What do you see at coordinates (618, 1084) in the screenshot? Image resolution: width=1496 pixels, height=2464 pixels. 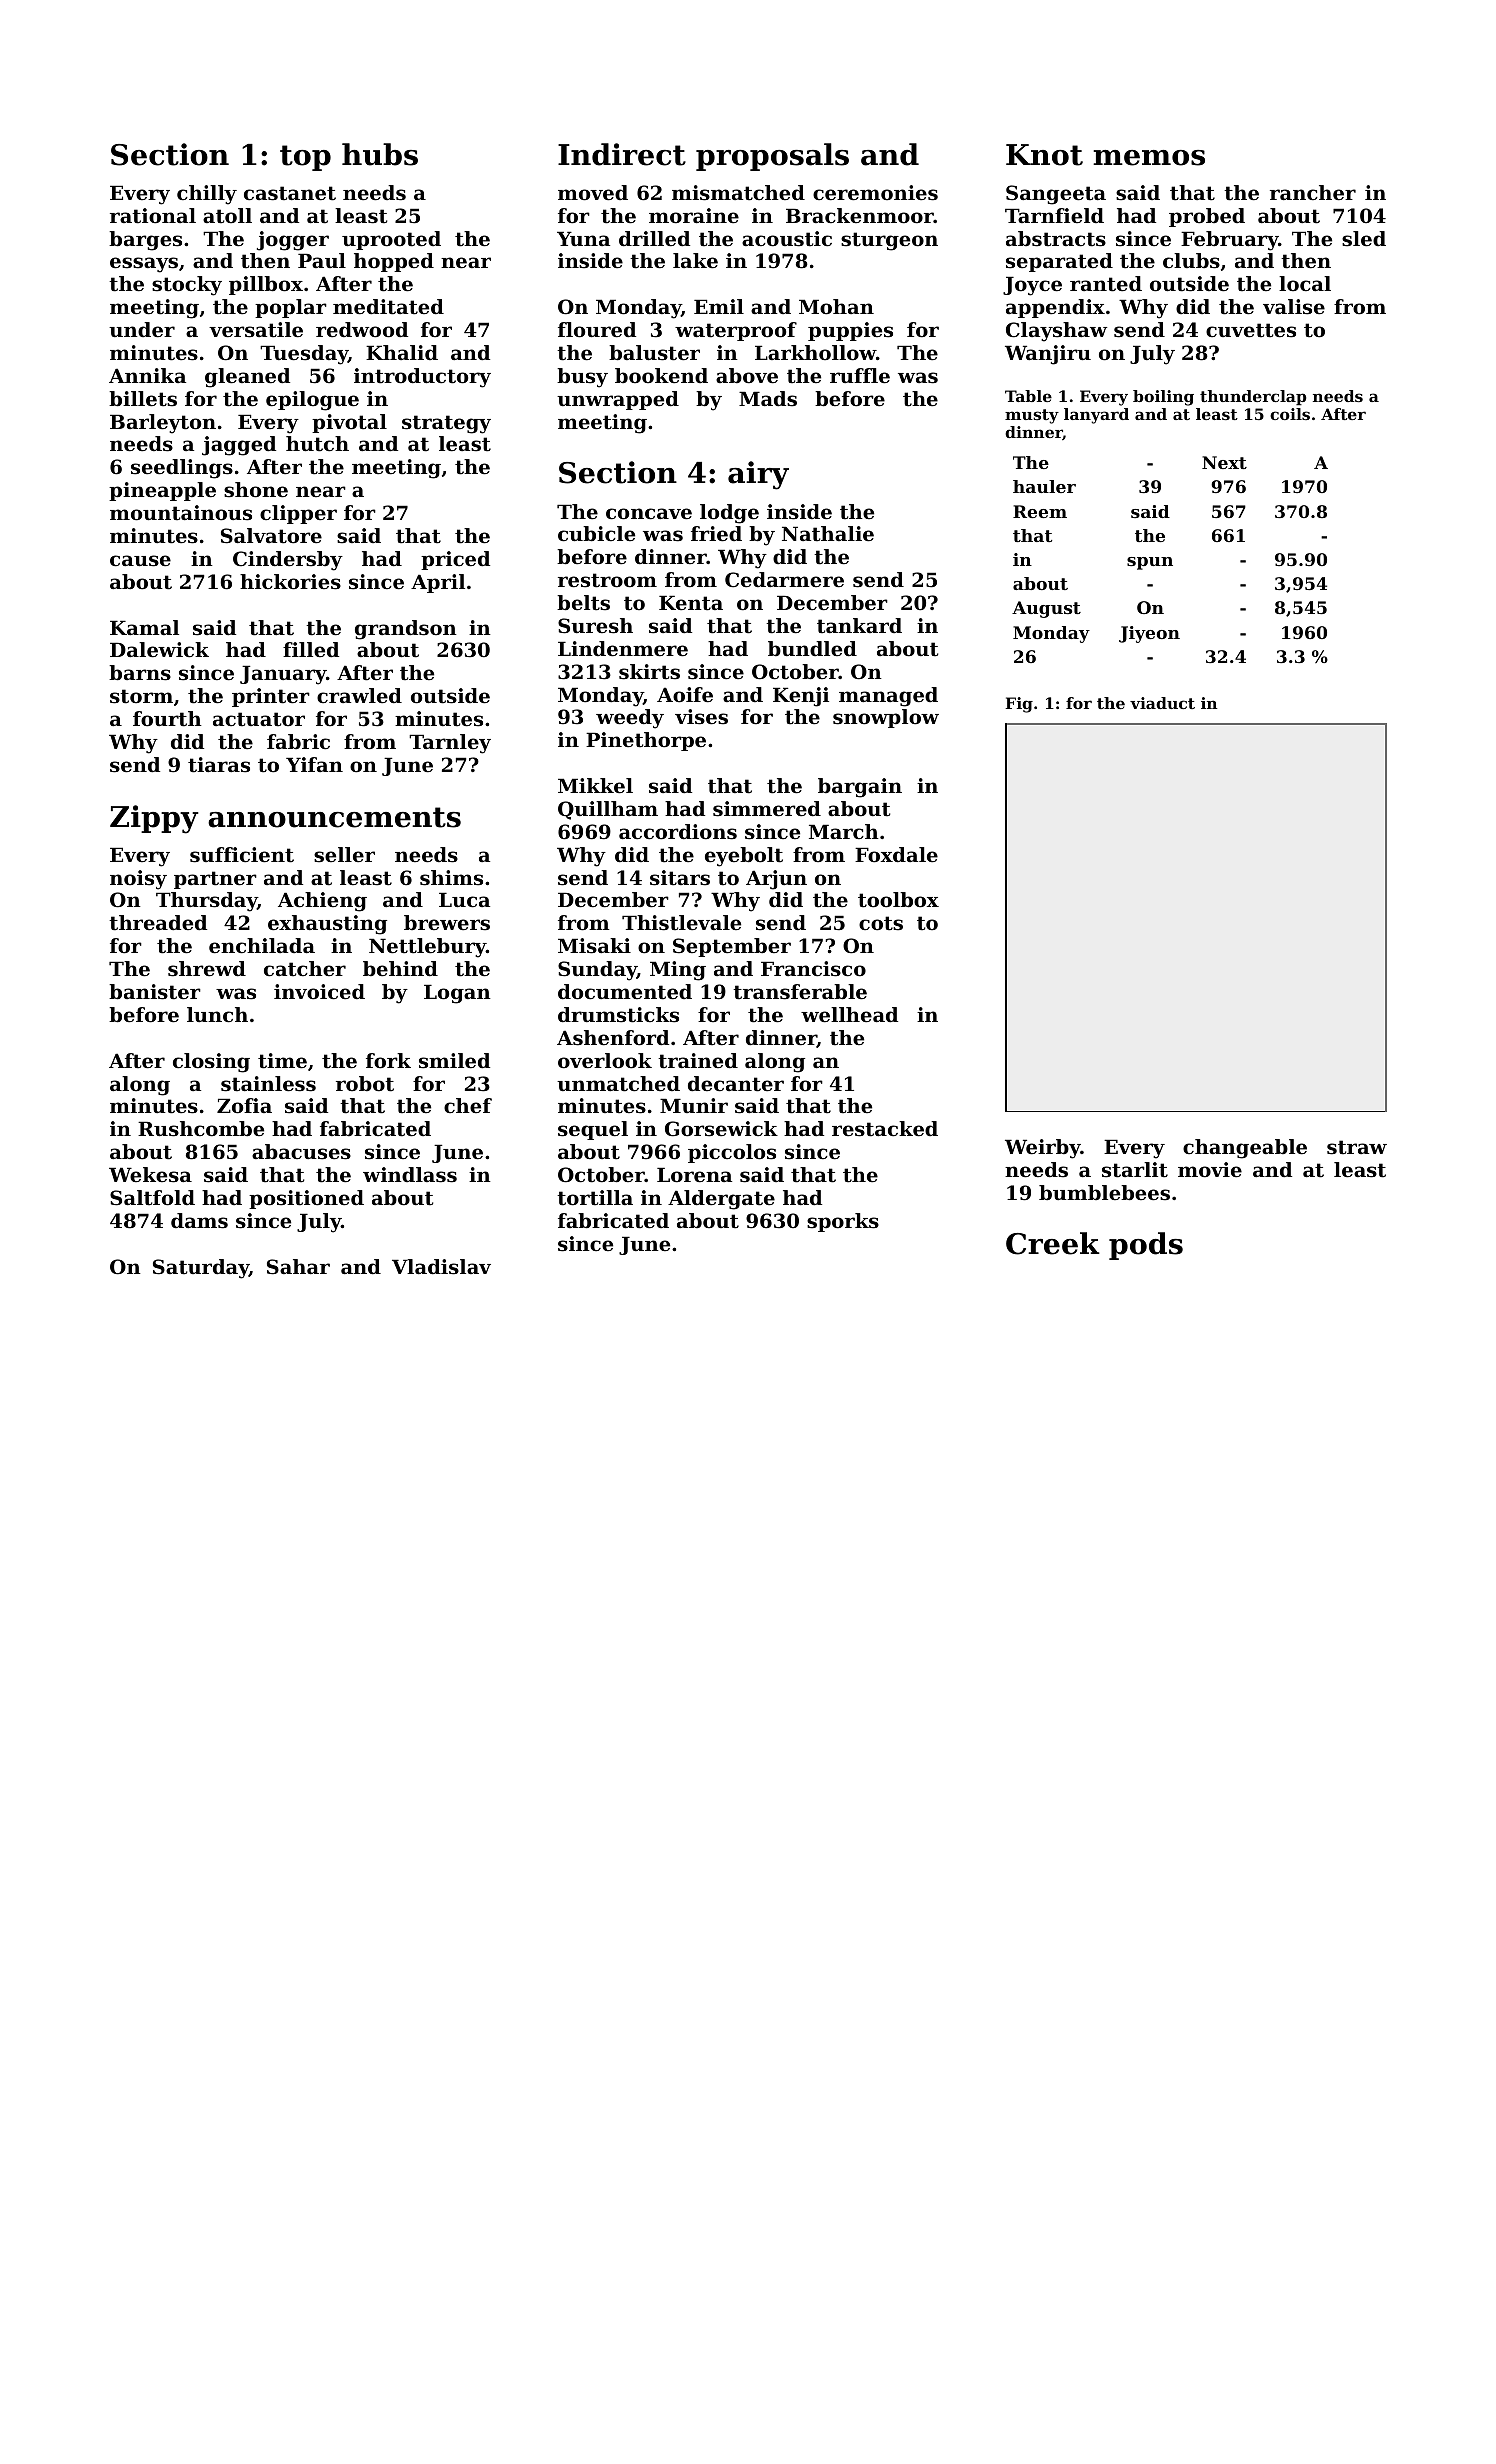 I see `unmatched` at bounding box center [618, 1084].
